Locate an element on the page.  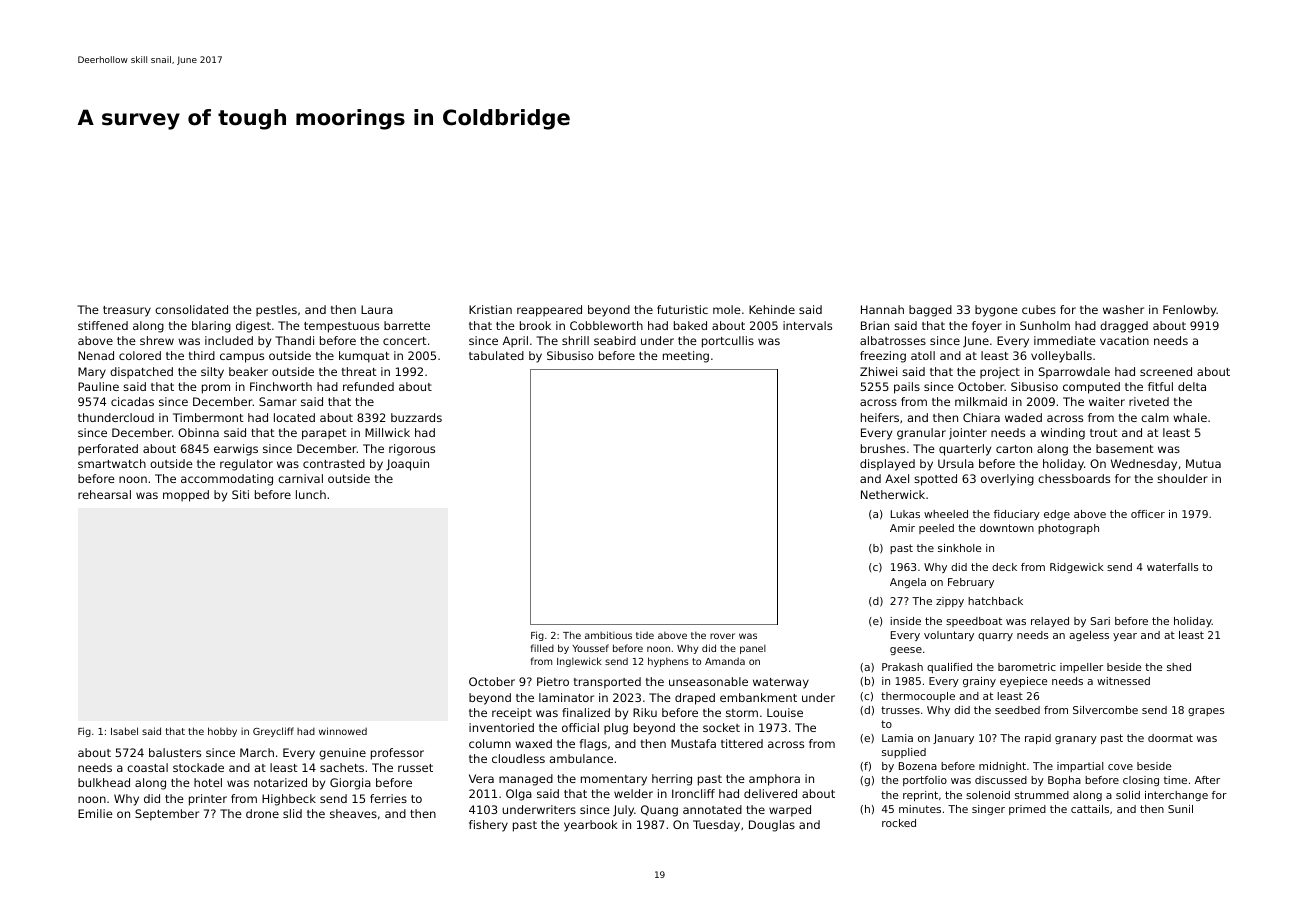
bulkhead is located at coordinates (104, 782).
